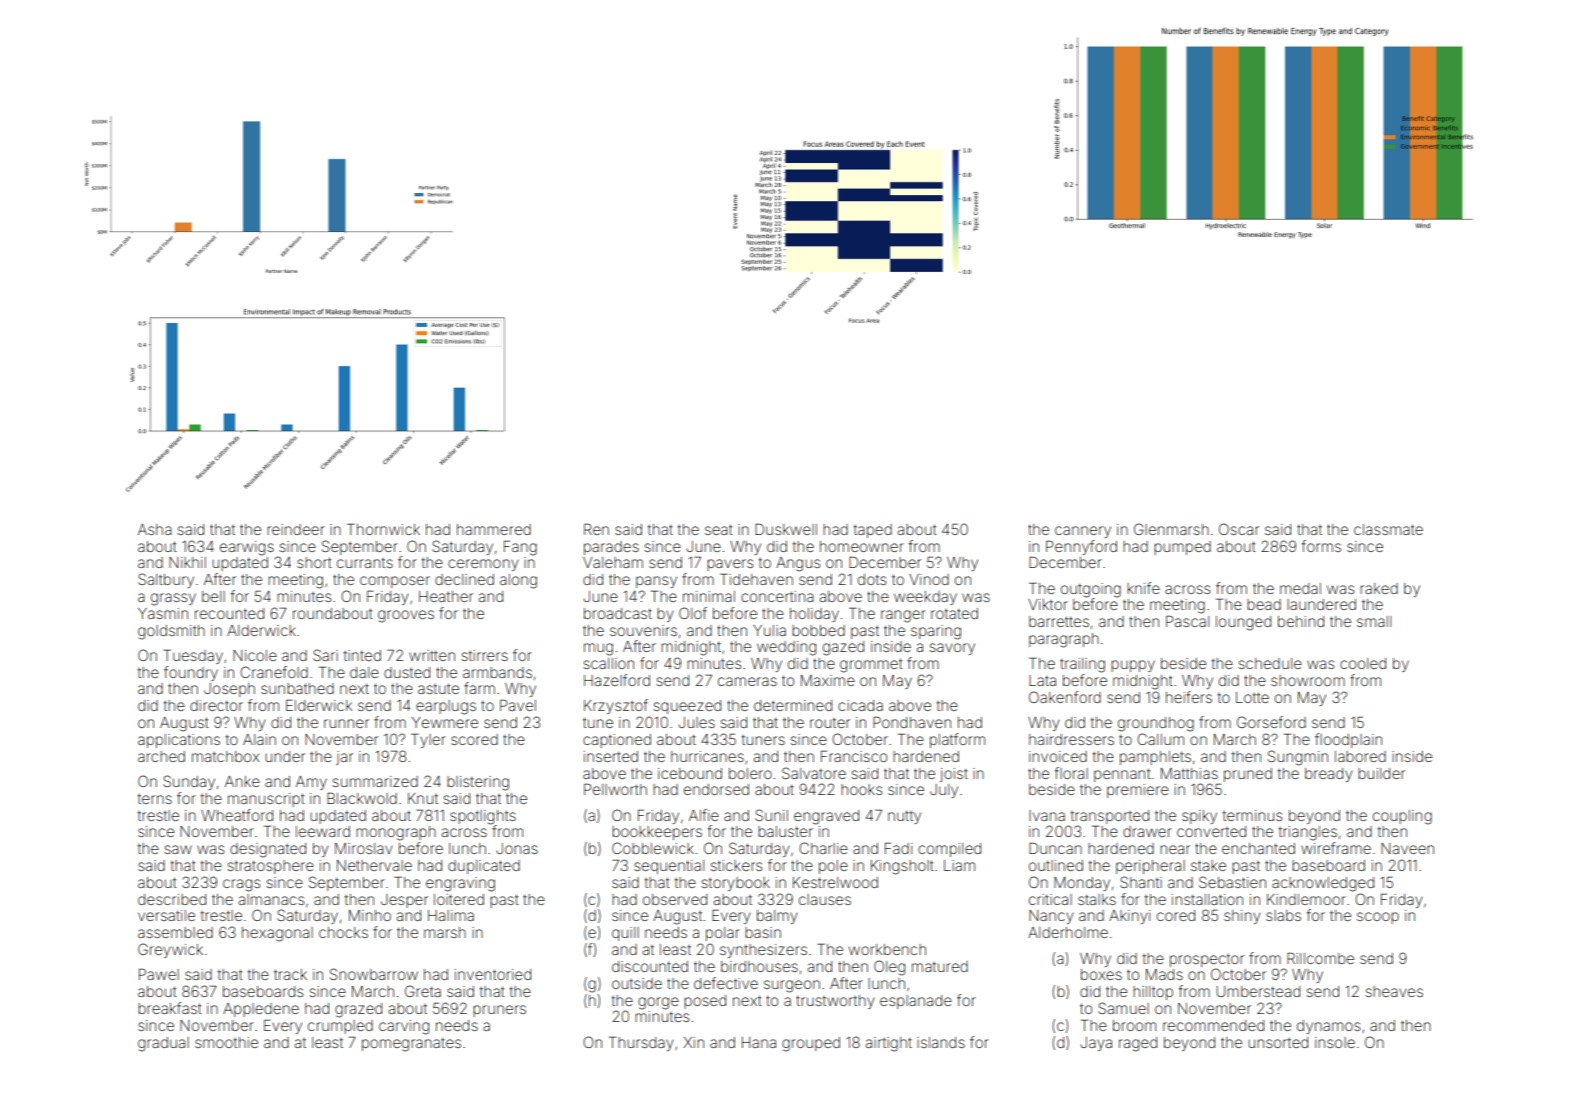 The width and height of the screenshot is (1575, 1113). I want to click on Asha, so click(155, 529).
